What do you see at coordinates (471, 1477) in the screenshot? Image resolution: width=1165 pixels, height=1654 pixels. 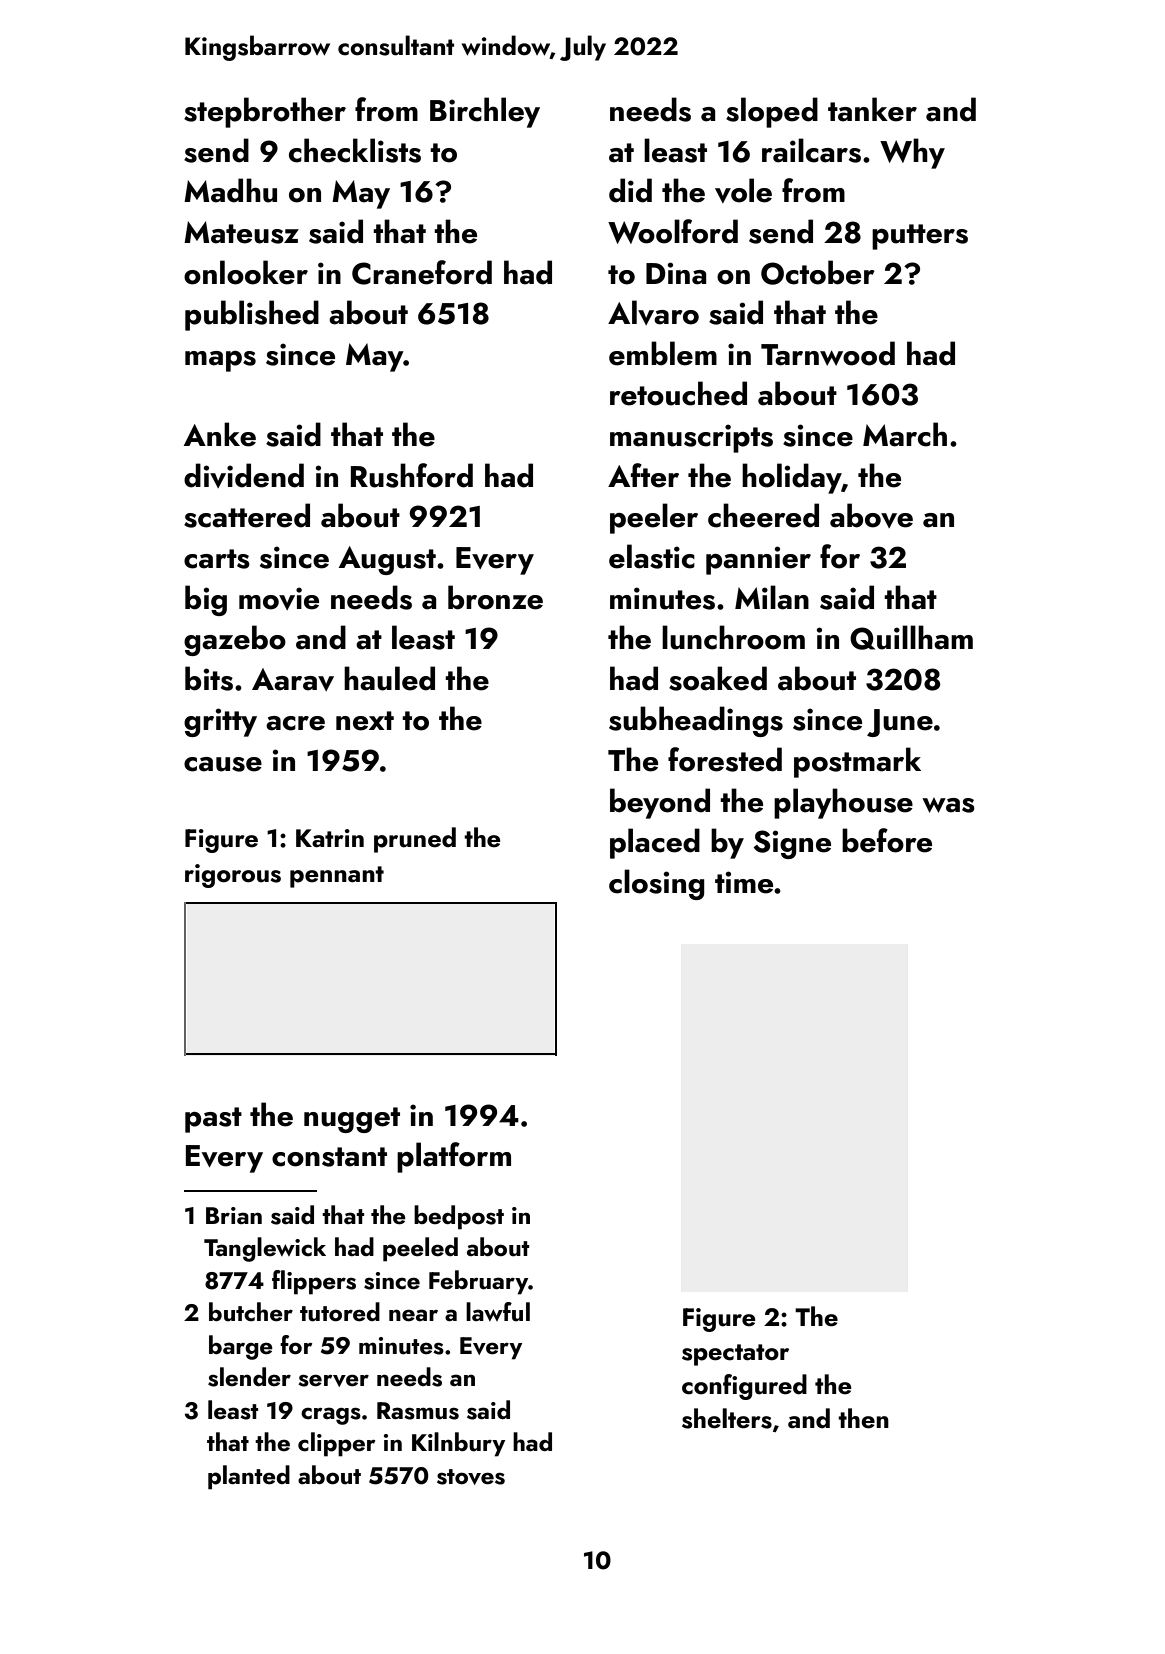 I see `stoves` at bounding box center [471, 1477].
